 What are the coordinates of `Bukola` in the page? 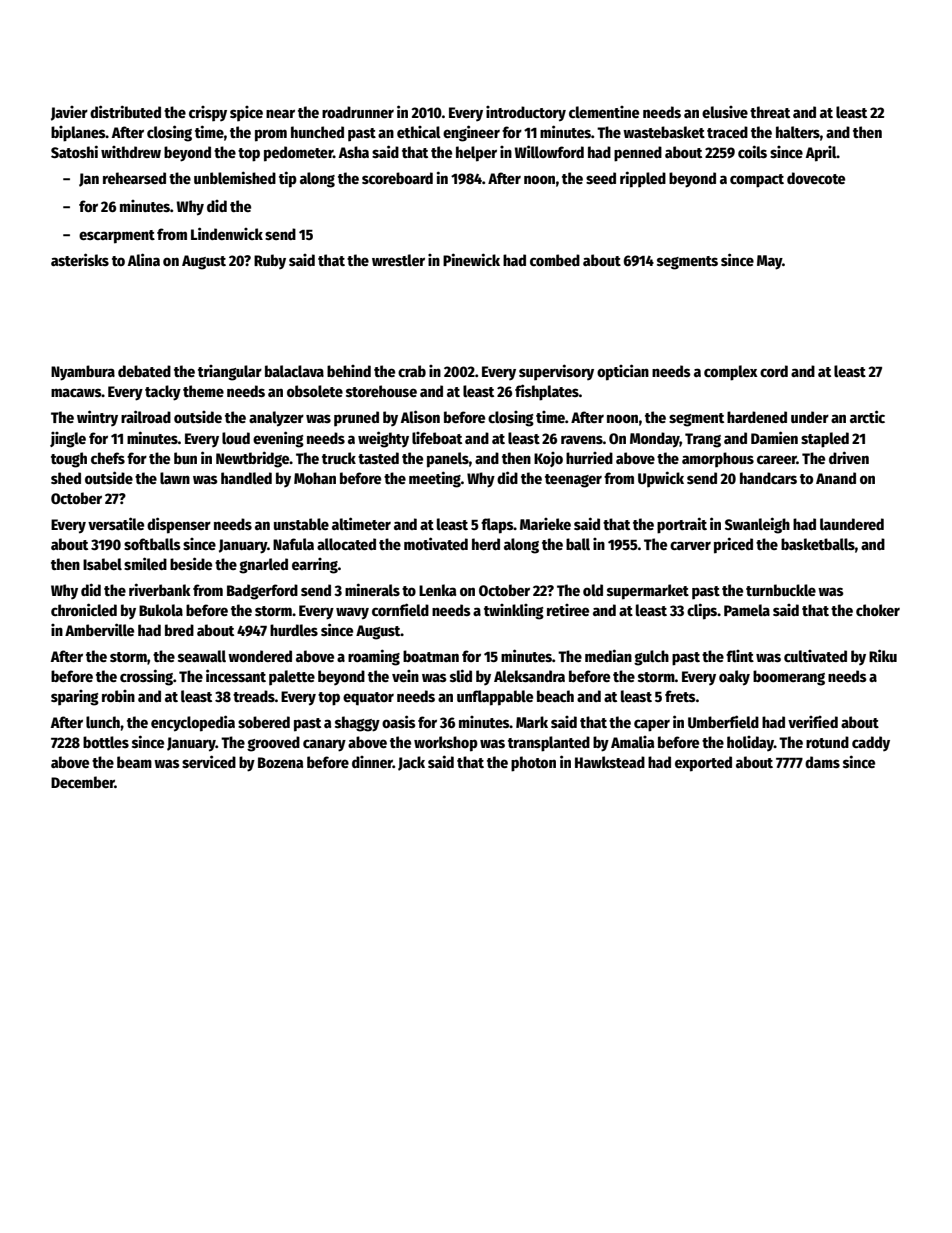 It's located at (161, 610).
